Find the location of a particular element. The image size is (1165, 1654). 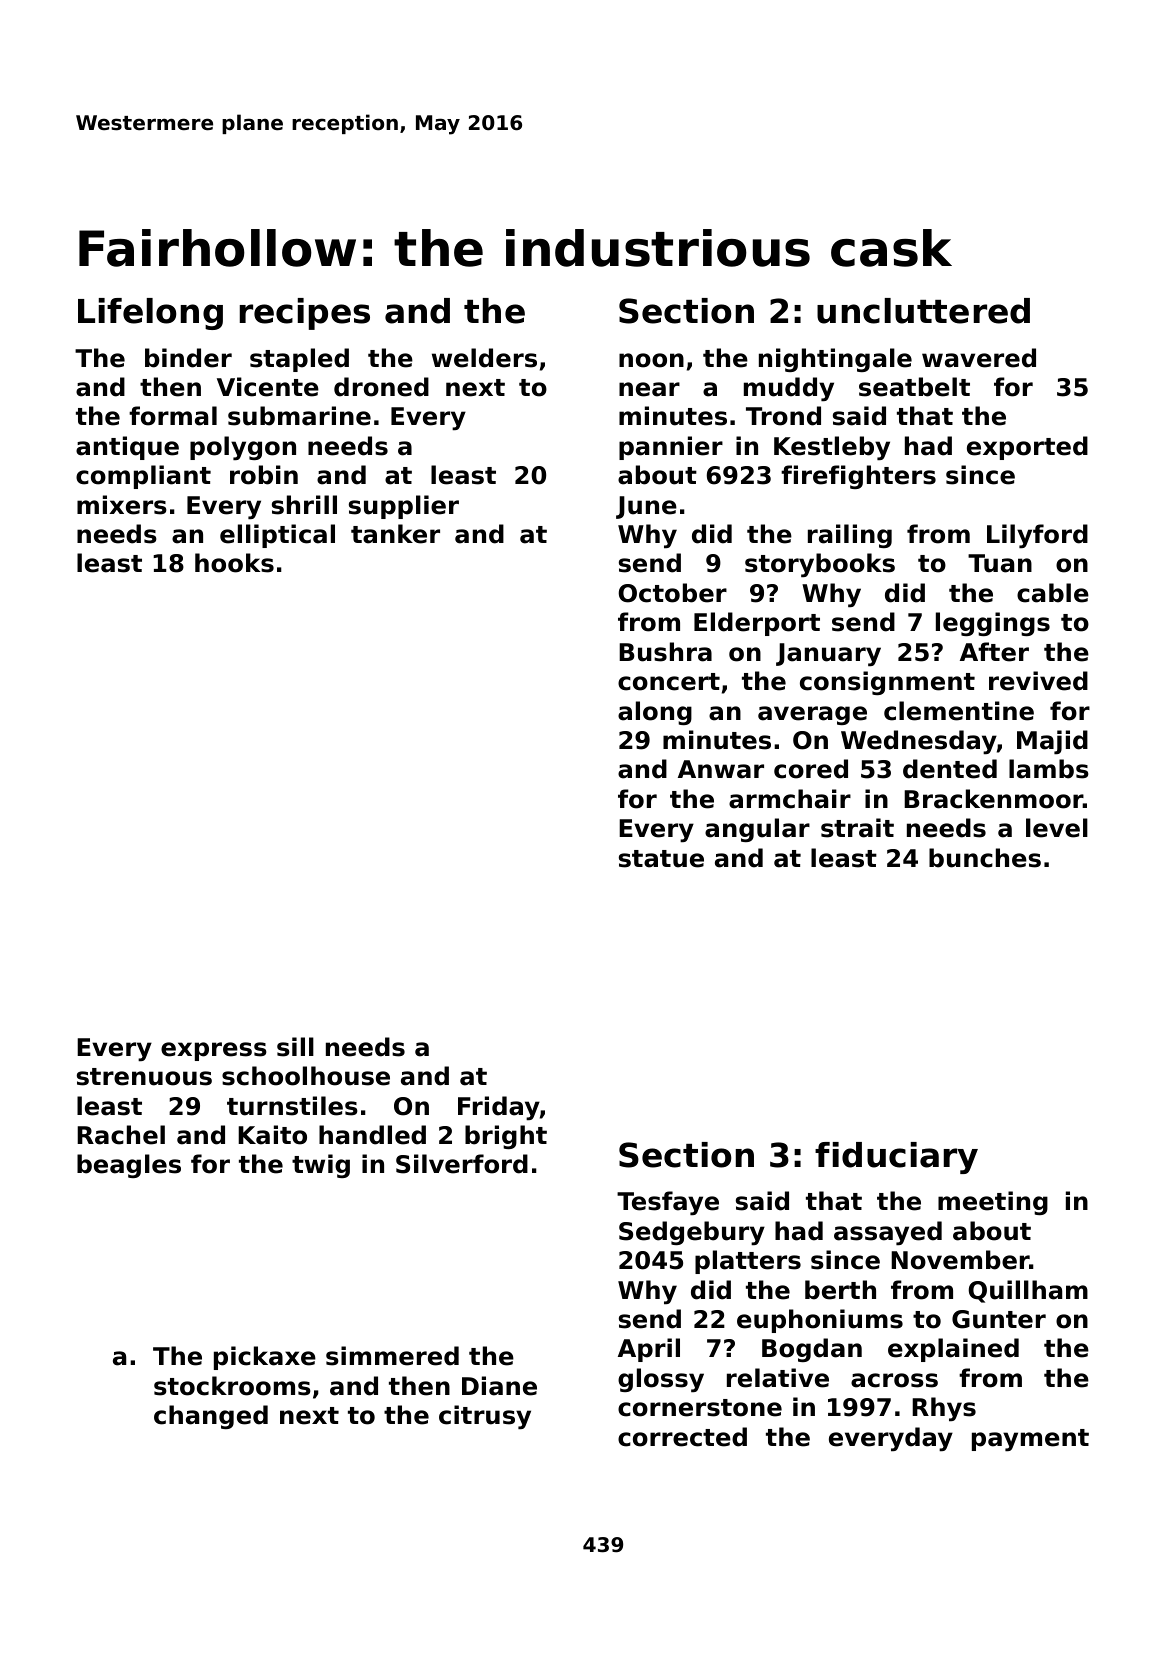

noon is located at coordinates (651, 360).
